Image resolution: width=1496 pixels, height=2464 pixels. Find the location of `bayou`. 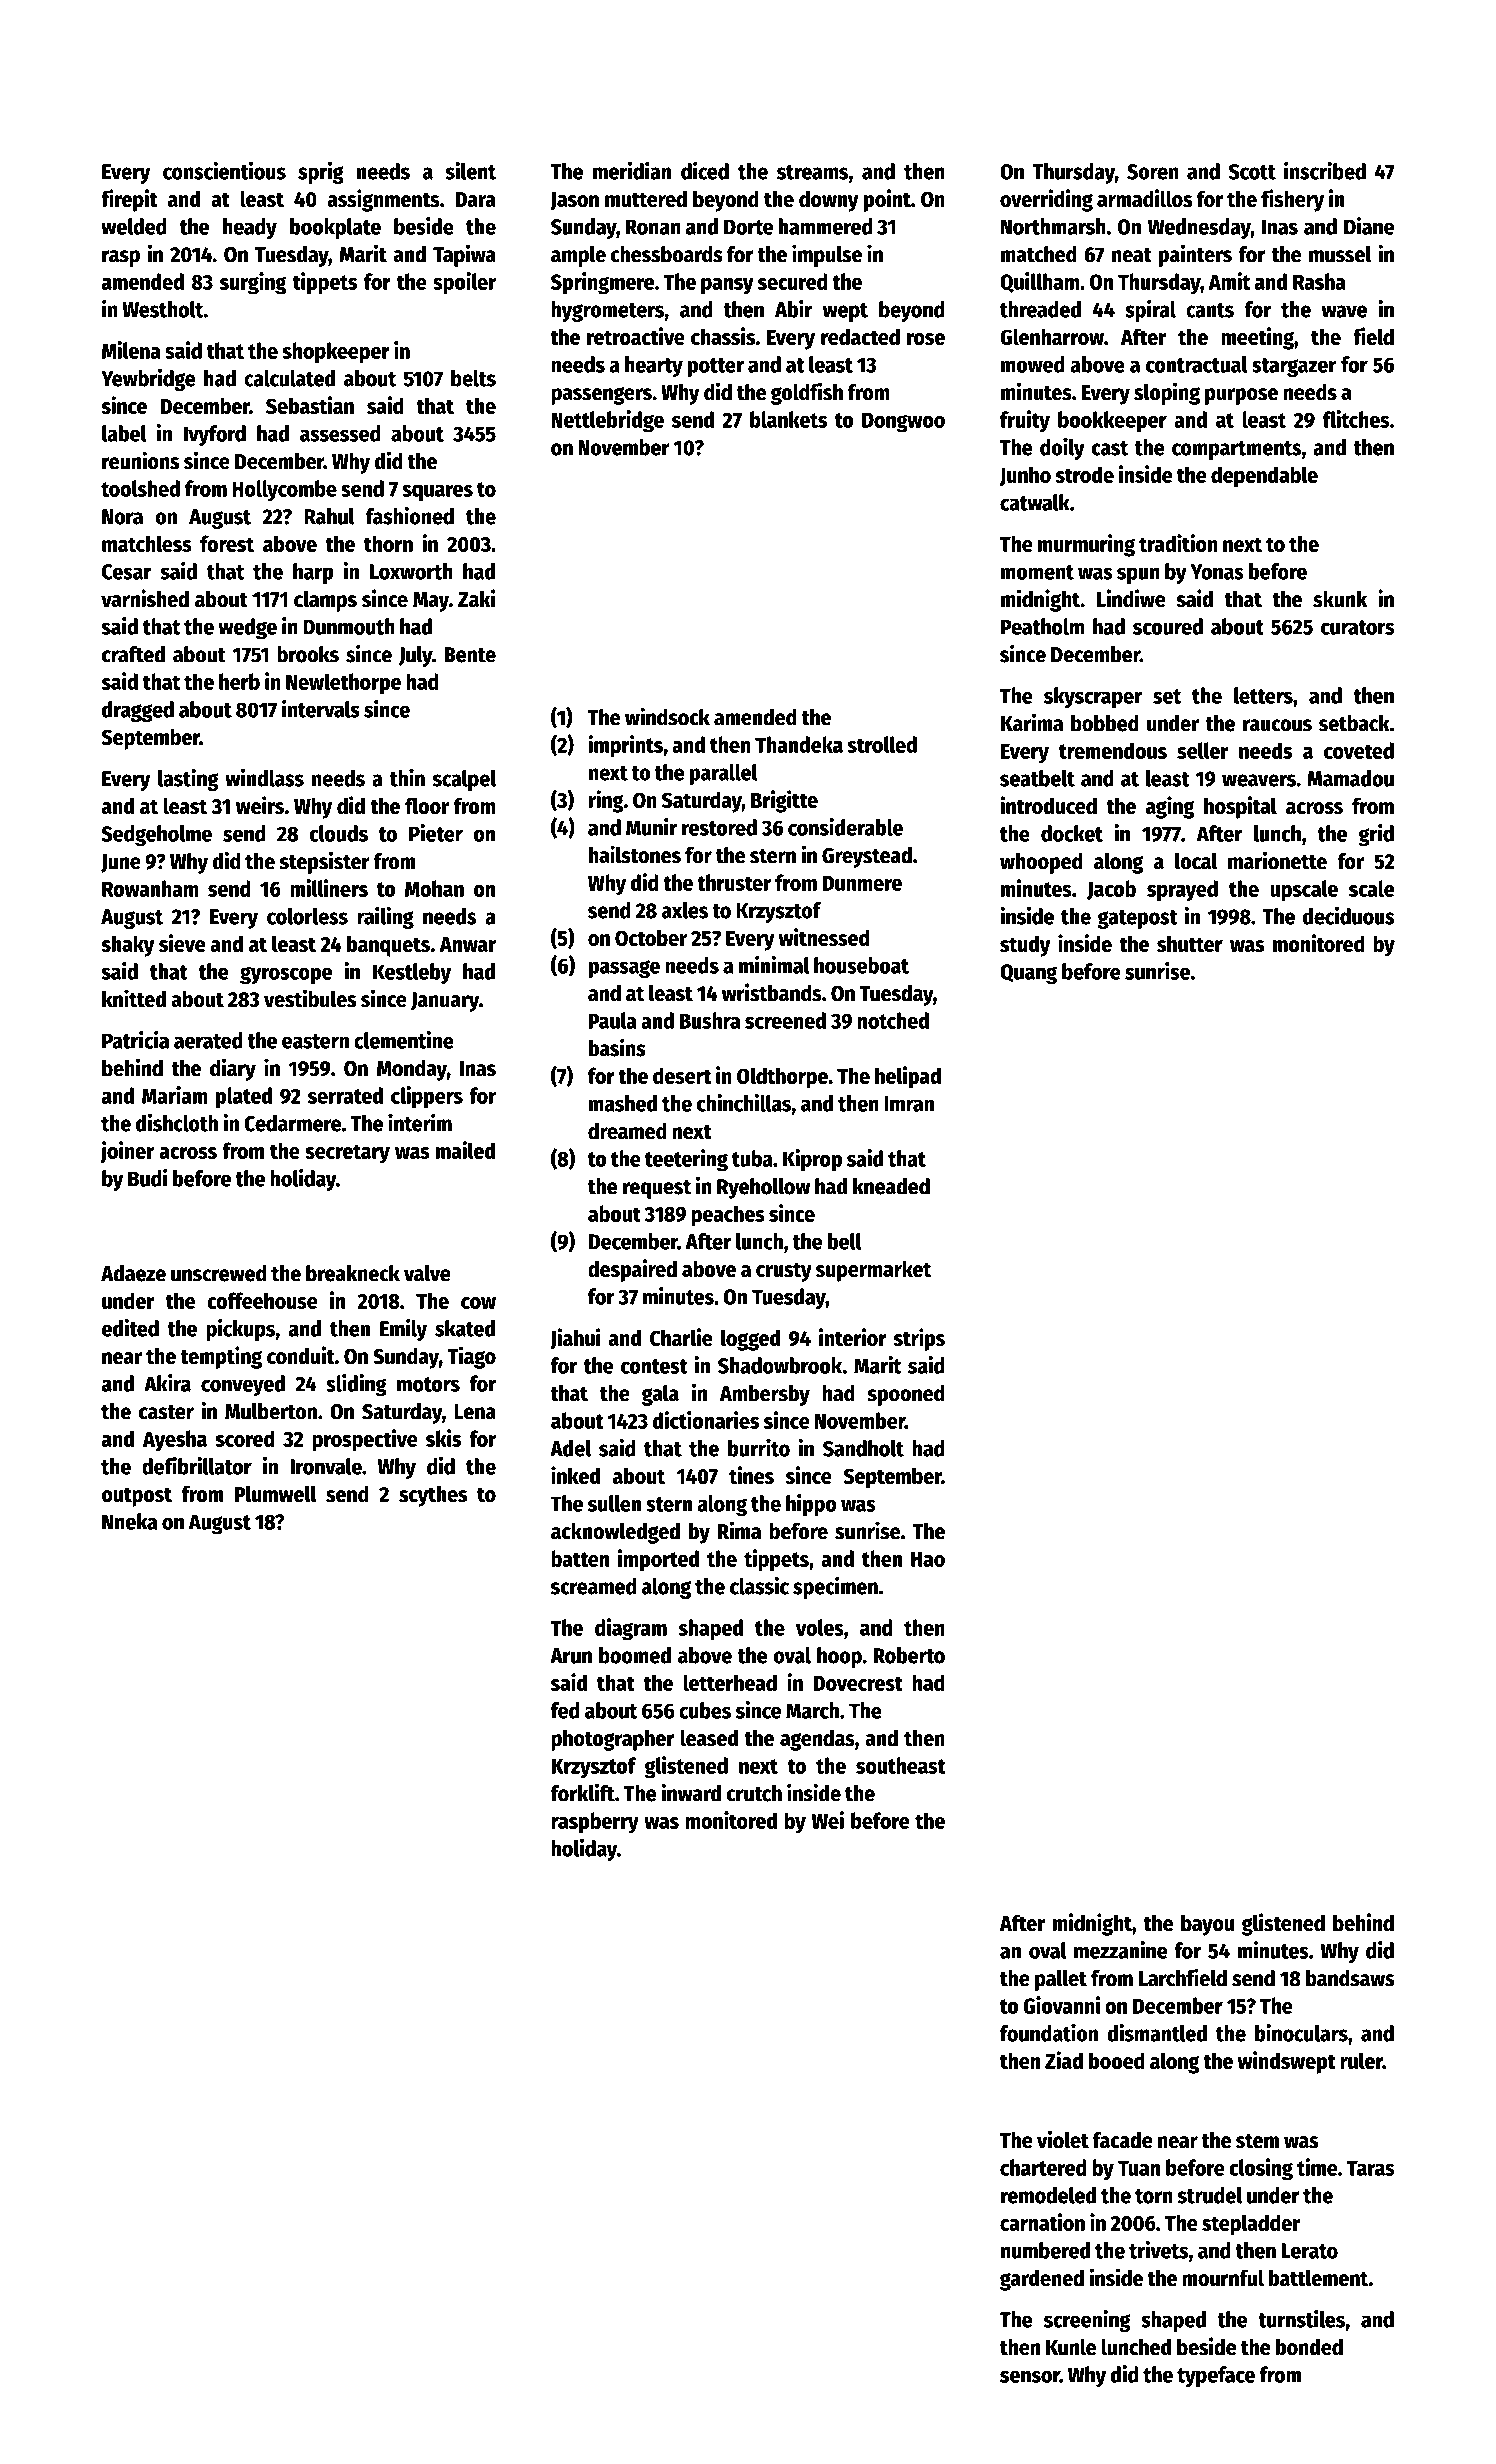

bayou is located at coordinates (1207, 1925).
